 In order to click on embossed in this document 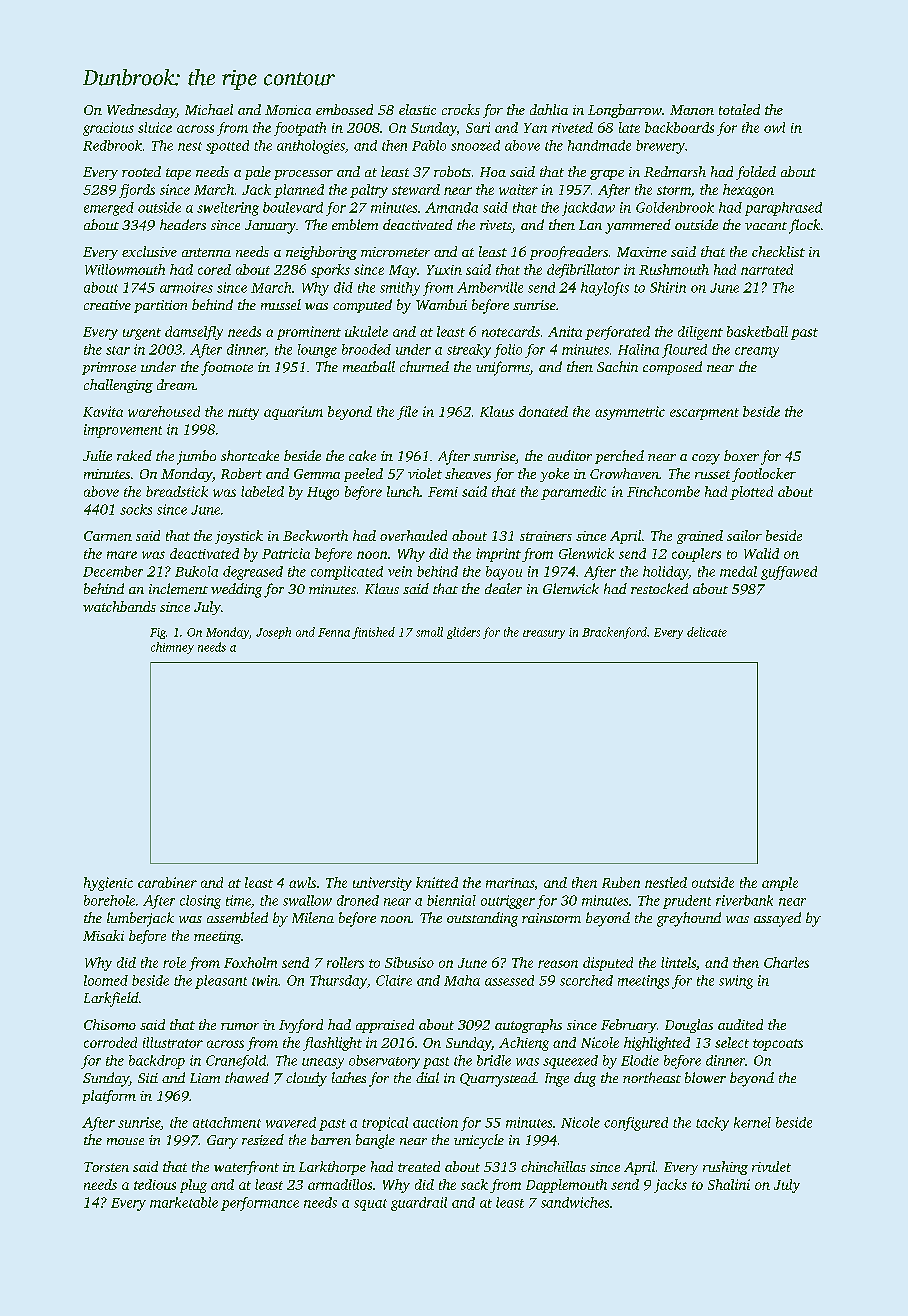, I will do `click(344, 109)`.
